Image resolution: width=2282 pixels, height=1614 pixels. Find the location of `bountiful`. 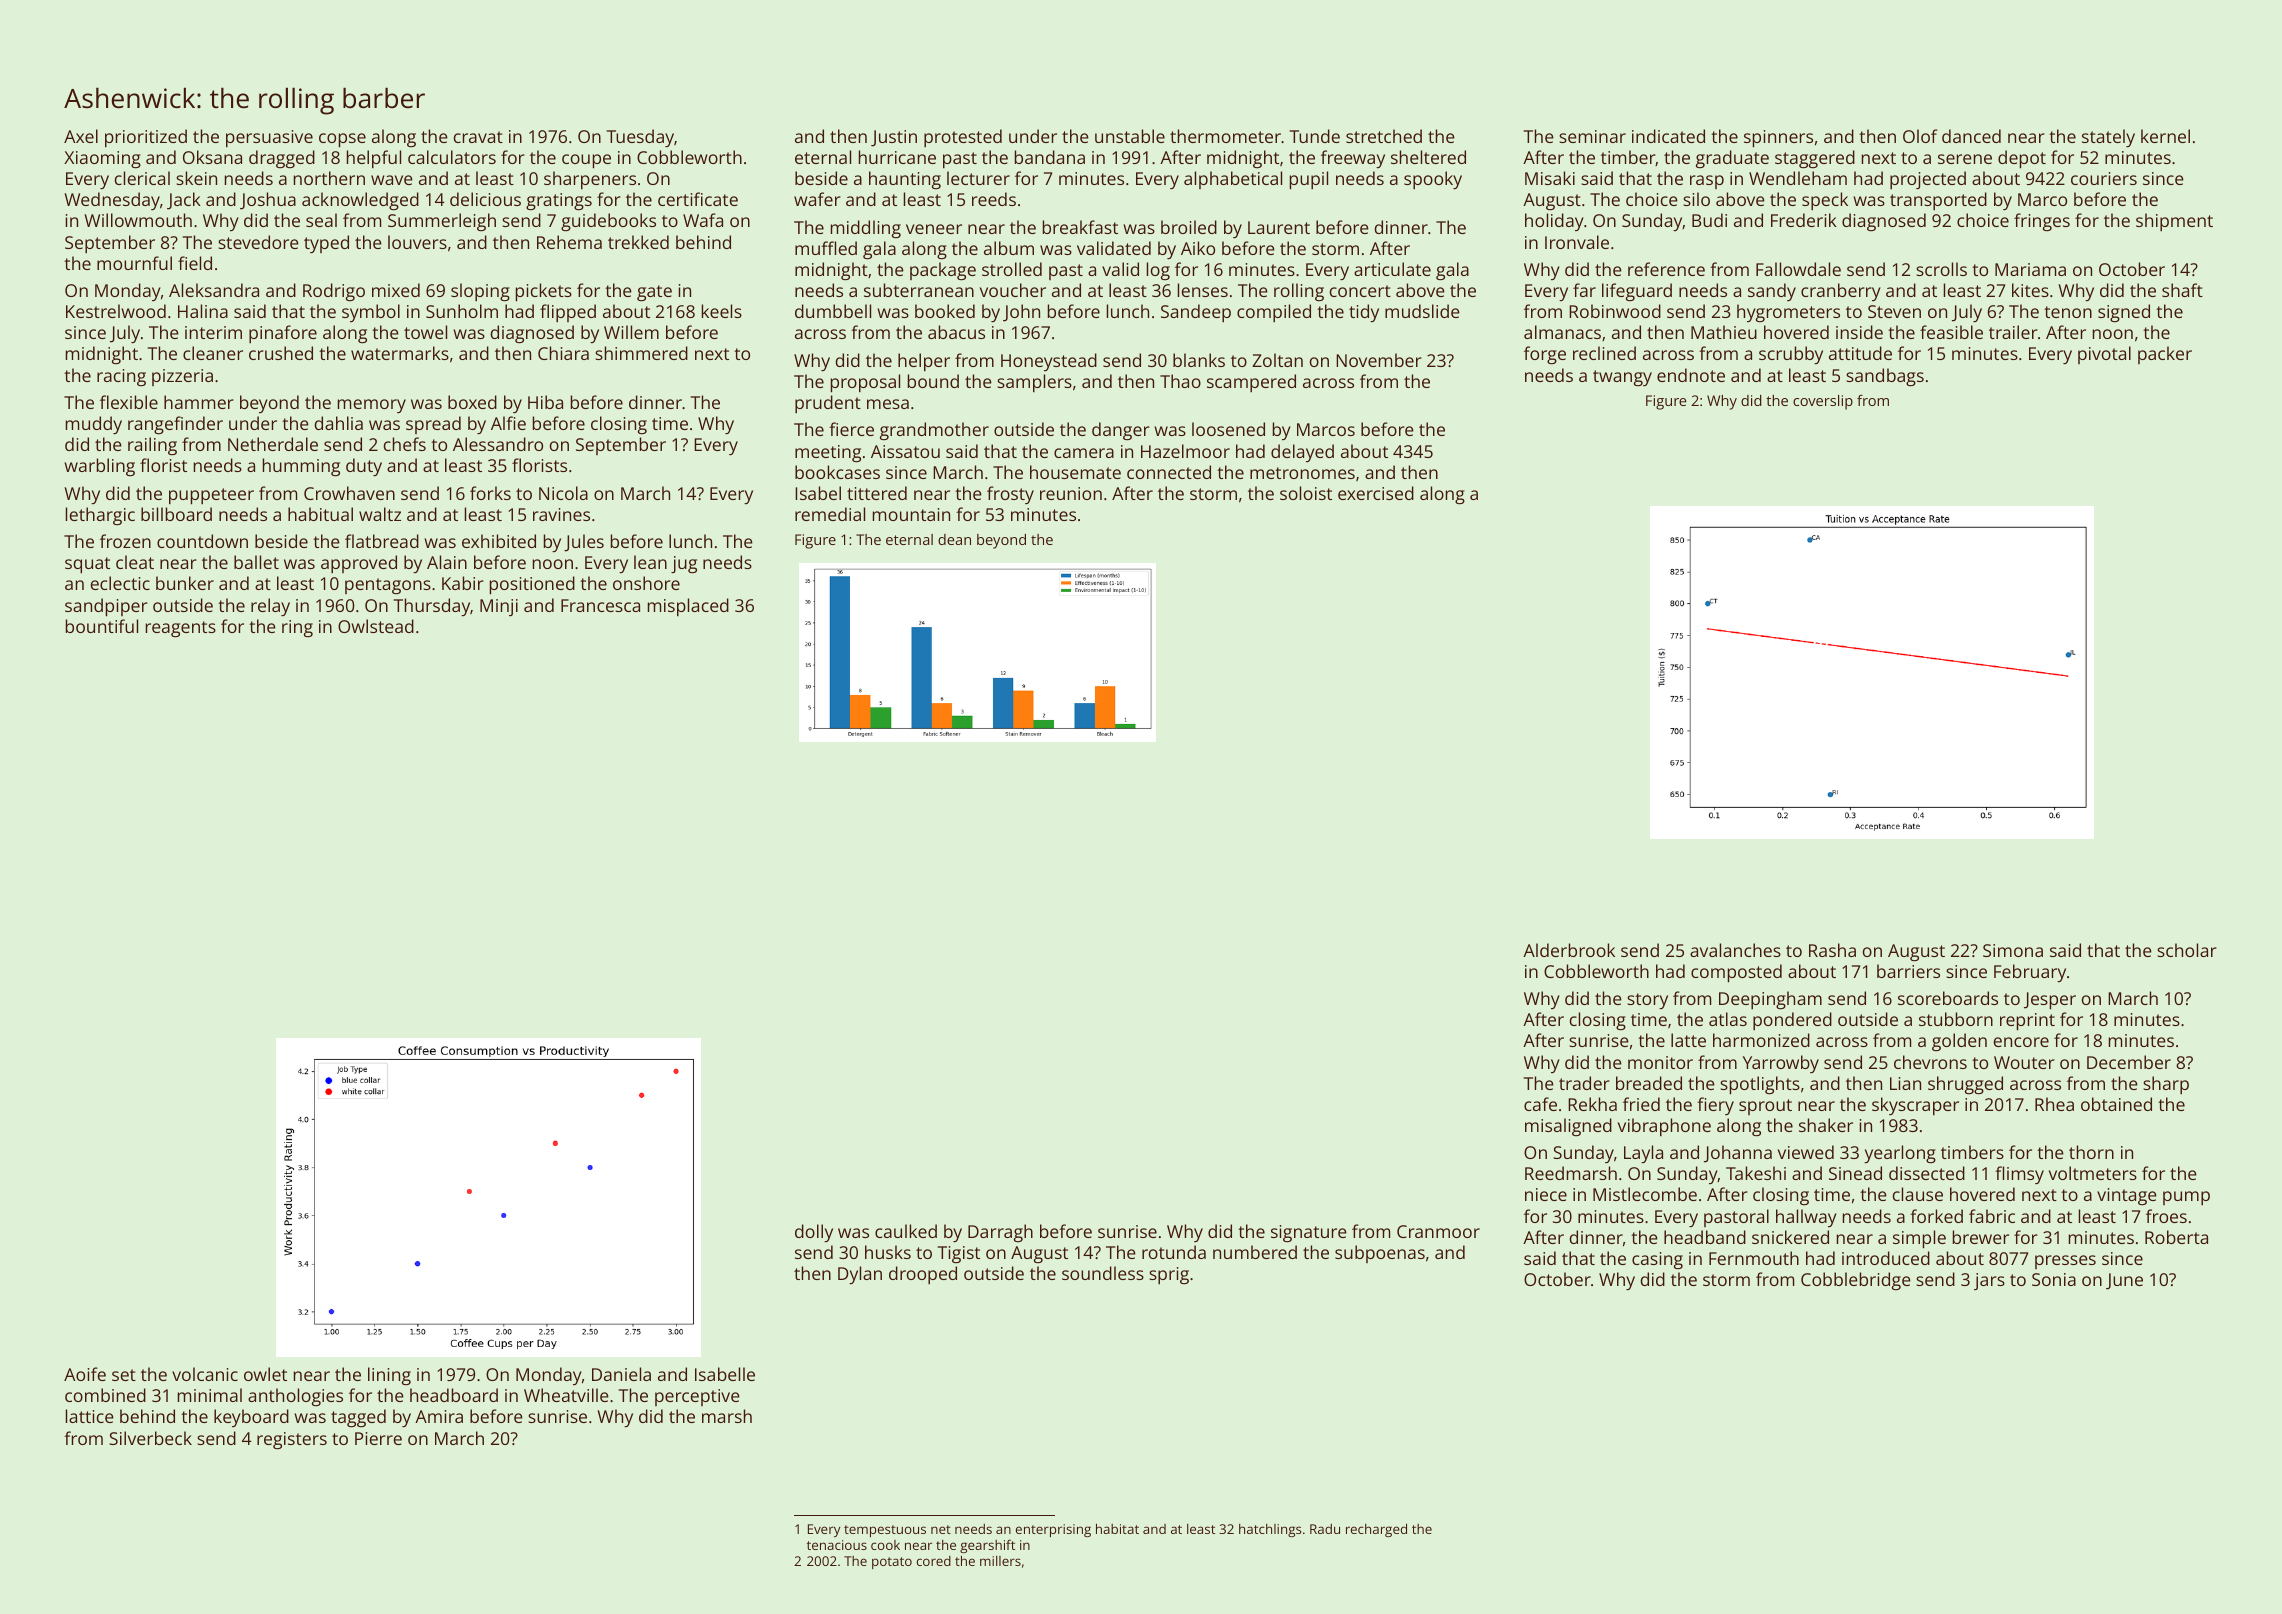

bountiful is located at coordinates (102, 626).
